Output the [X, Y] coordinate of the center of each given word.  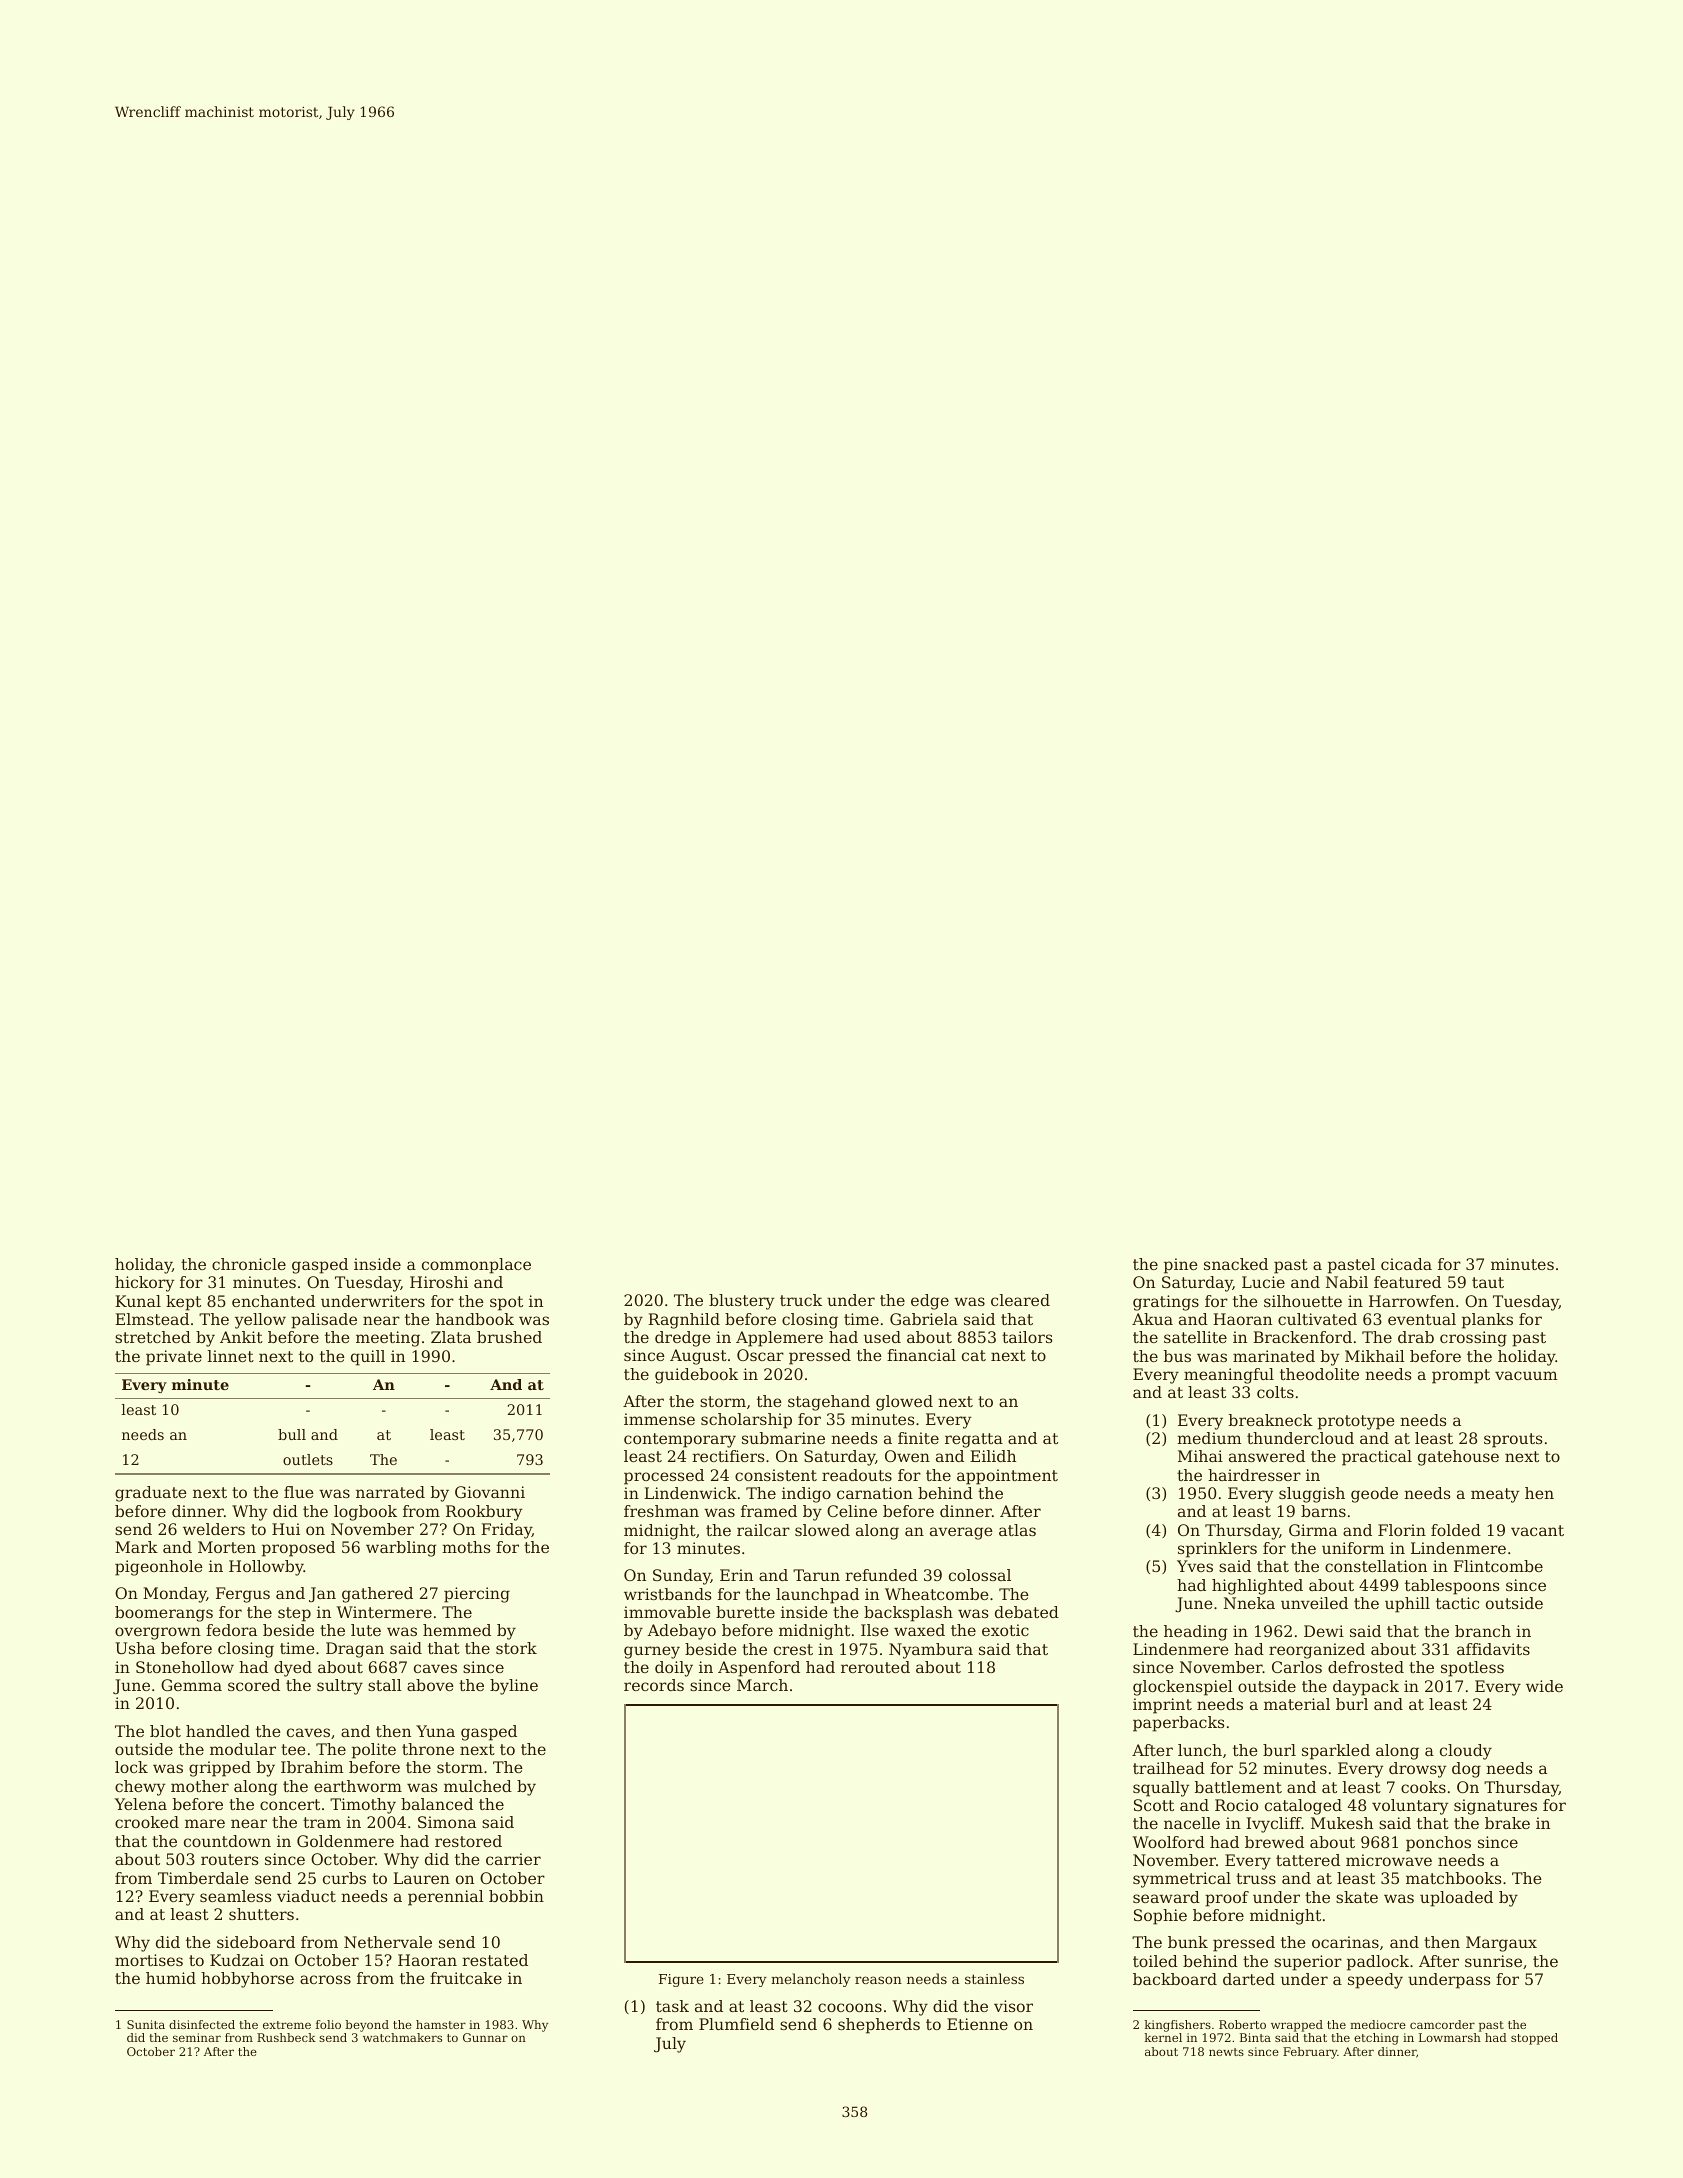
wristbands [667, 1594]
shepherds [879, 2026]
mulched [478, 1786]
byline [514, 1687]
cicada [1406, 1264]
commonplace [476, 1266]
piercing [477, 1595]
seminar [197, 2037]
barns [1323, 1511]
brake [1507, 1823]
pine [1181, 1266]
